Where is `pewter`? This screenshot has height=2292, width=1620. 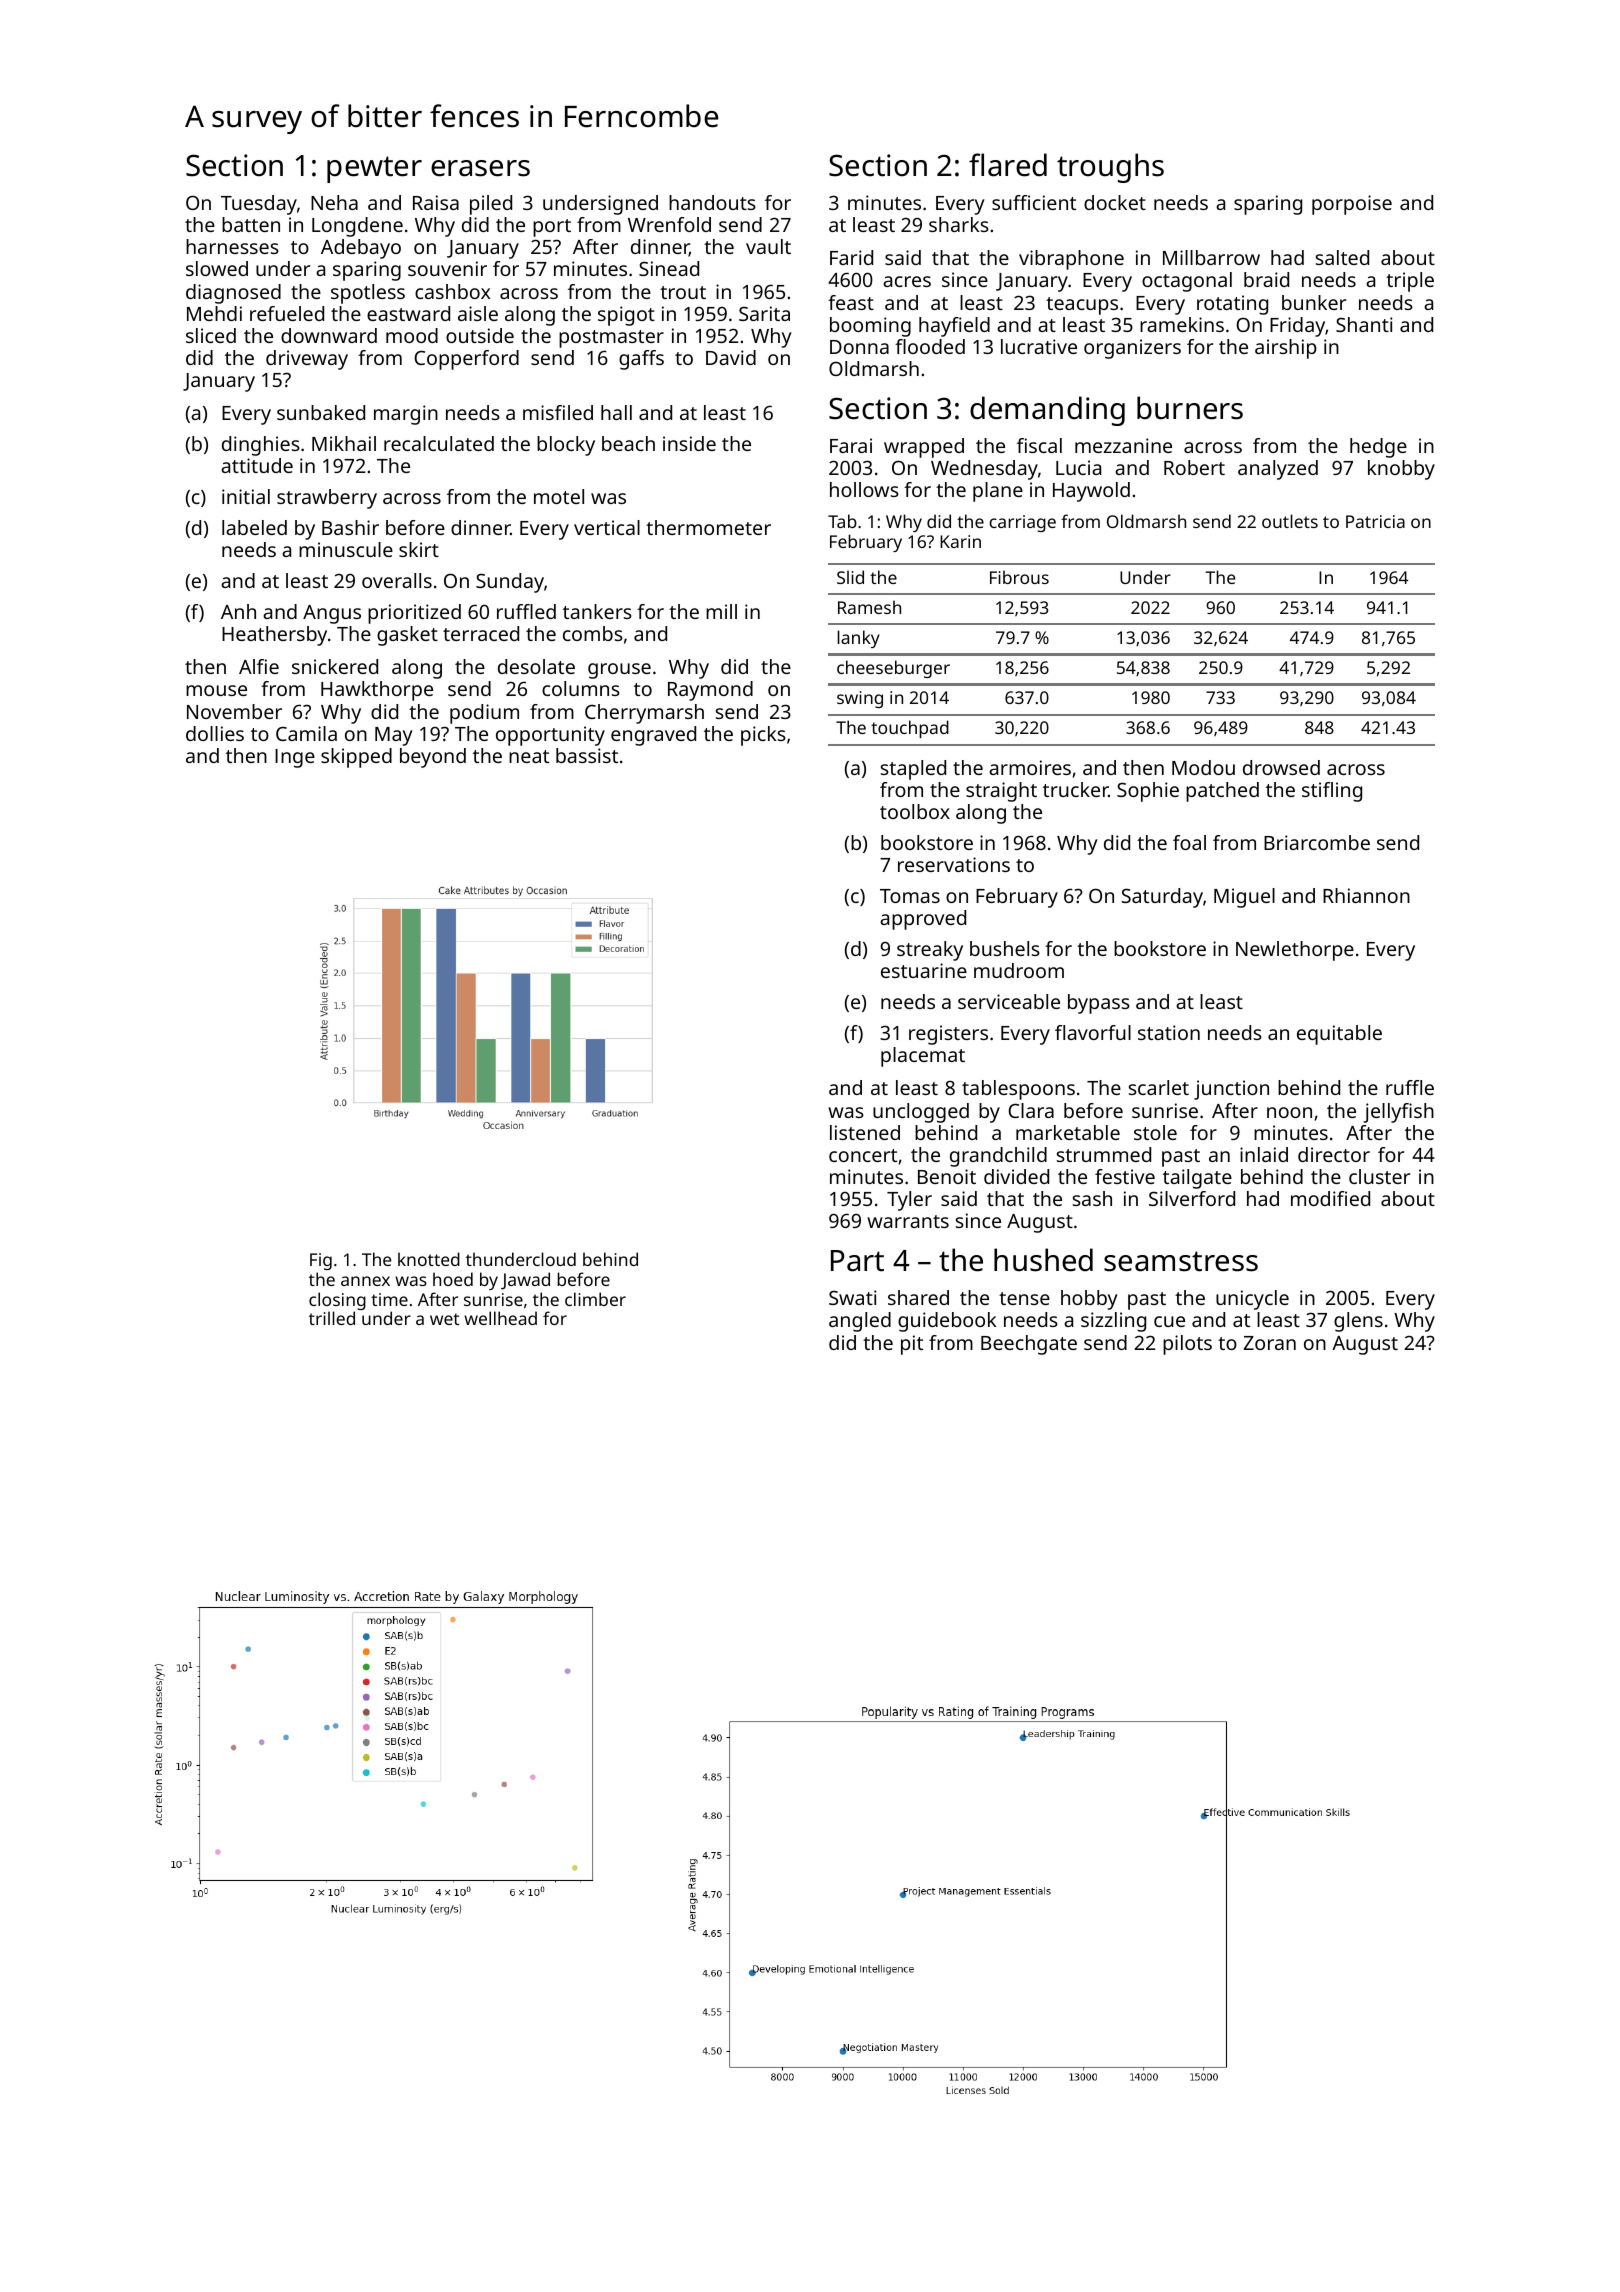 pewter is located at coordinates (374, 169).
